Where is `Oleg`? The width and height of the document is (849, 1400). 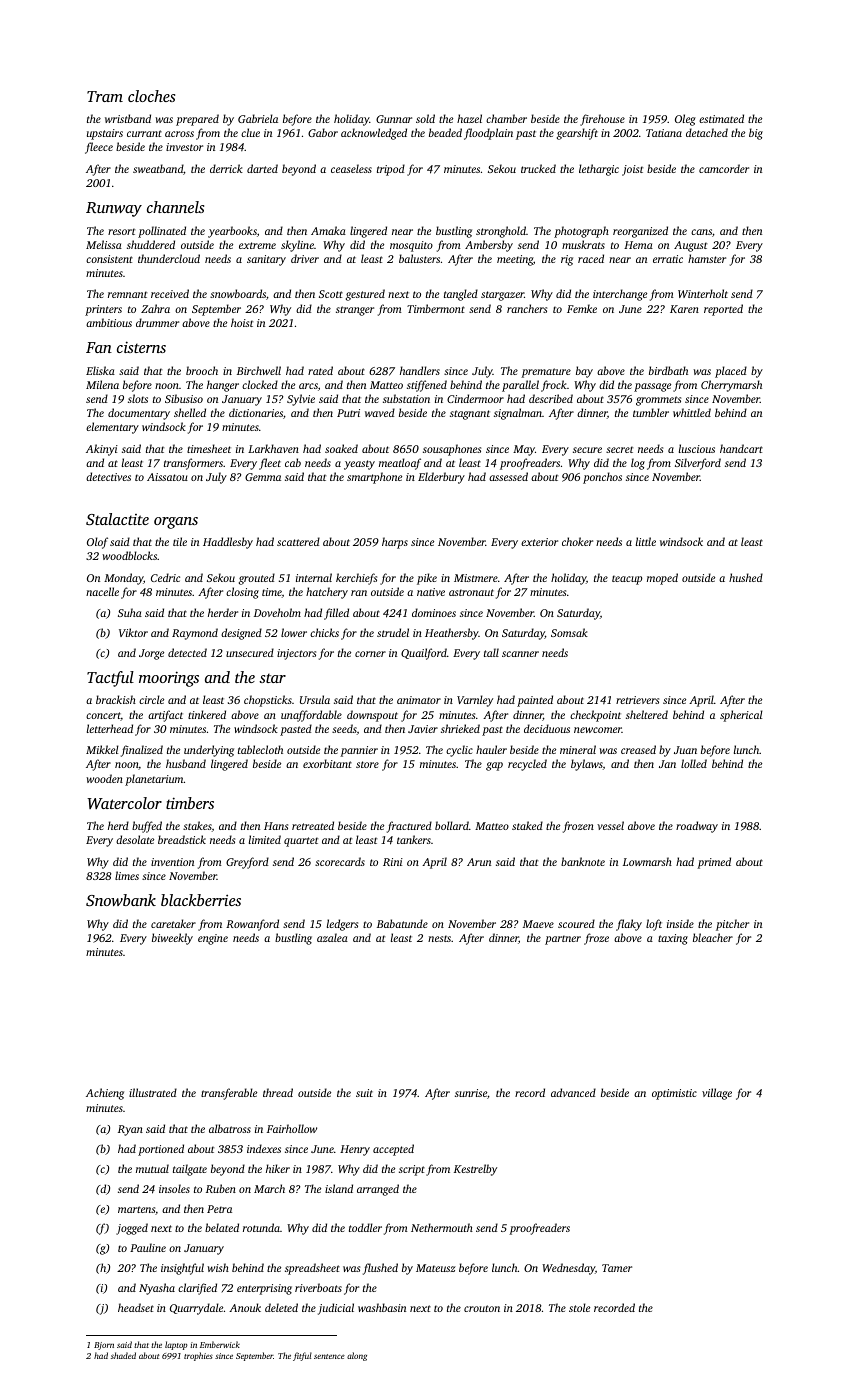 Oleg is located at coordinates (685, 120).
